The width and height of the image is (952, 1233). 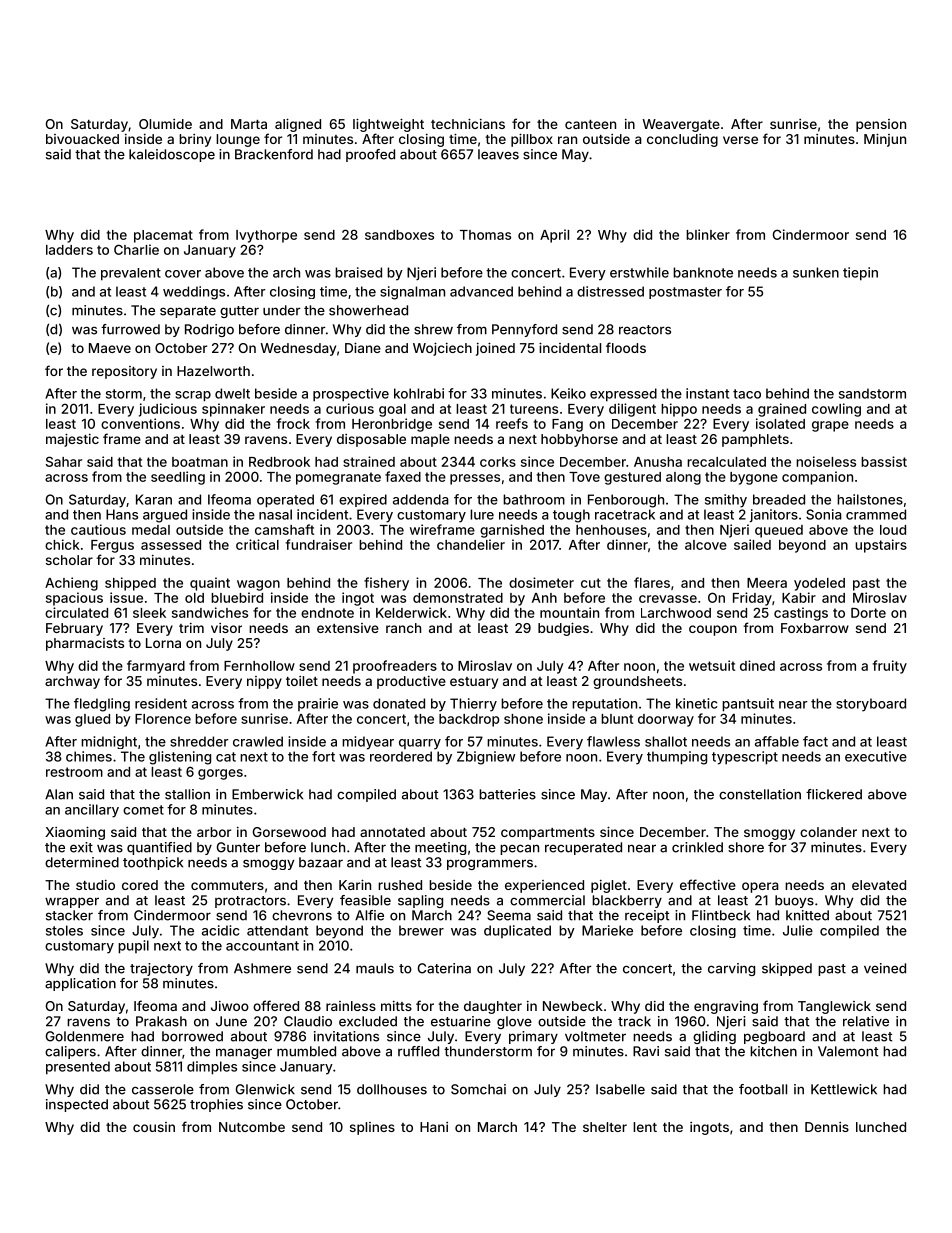 What do you see at coordinates (519, 849) in the image?
I see `pecan` at bounding box center [519, 849].
